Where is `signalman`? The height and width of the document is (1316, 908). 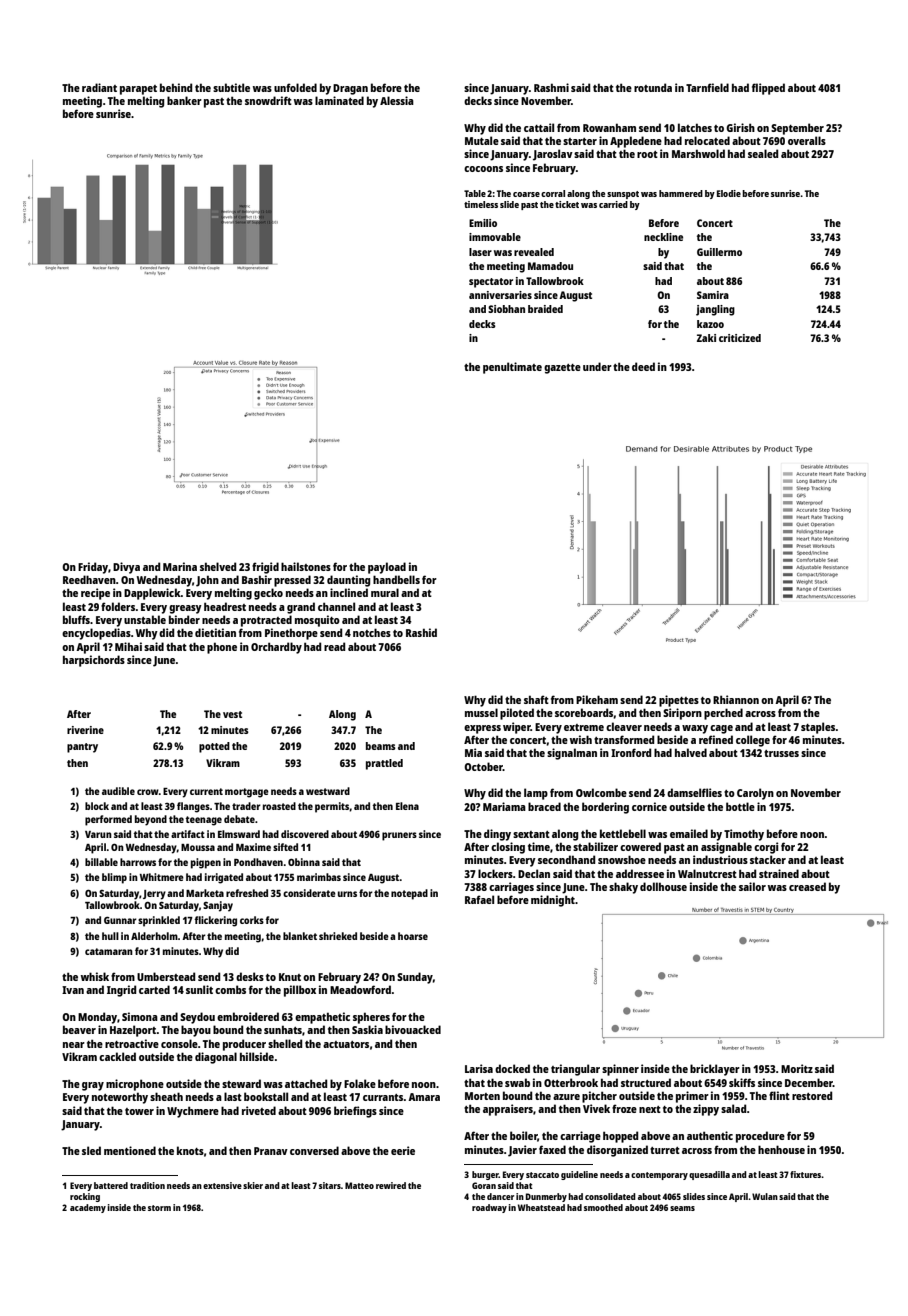
signalman is located at coordinates (572, 754).
